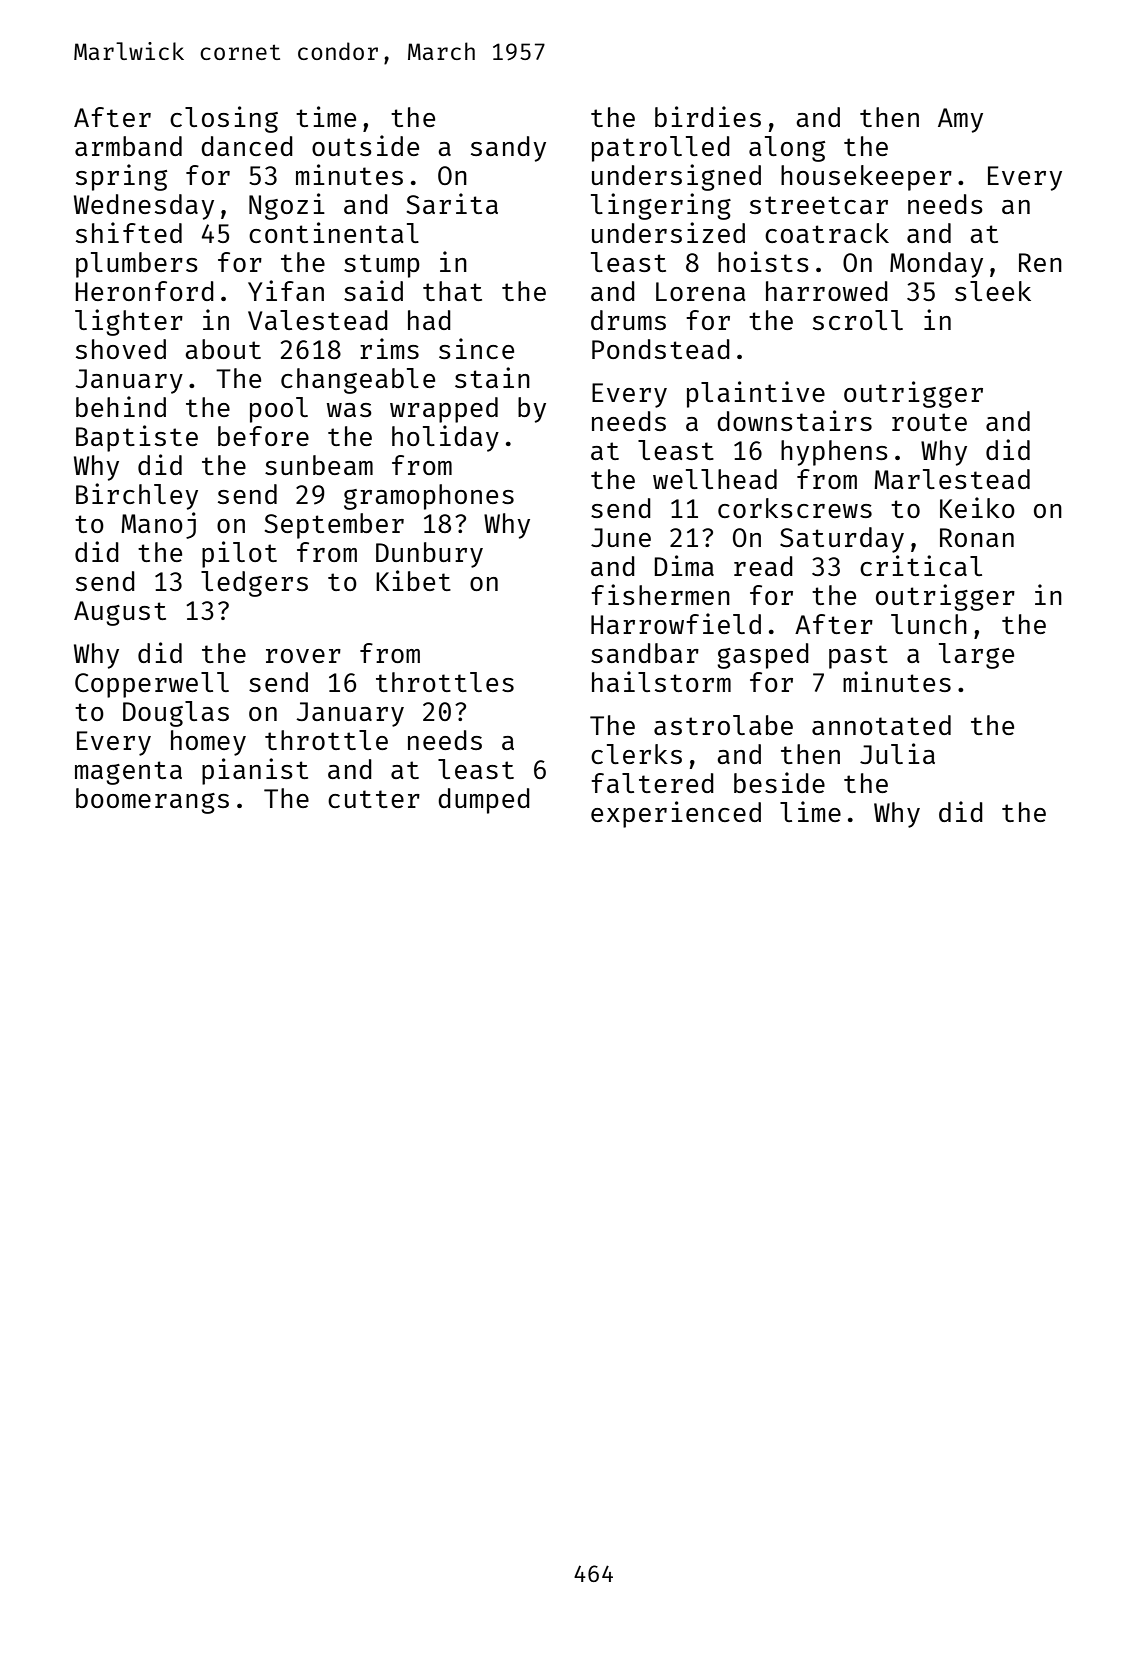 Image resolution: width=1146 pixels, height=1659 pixels. I want to click on lingering, so click(661, 206).
